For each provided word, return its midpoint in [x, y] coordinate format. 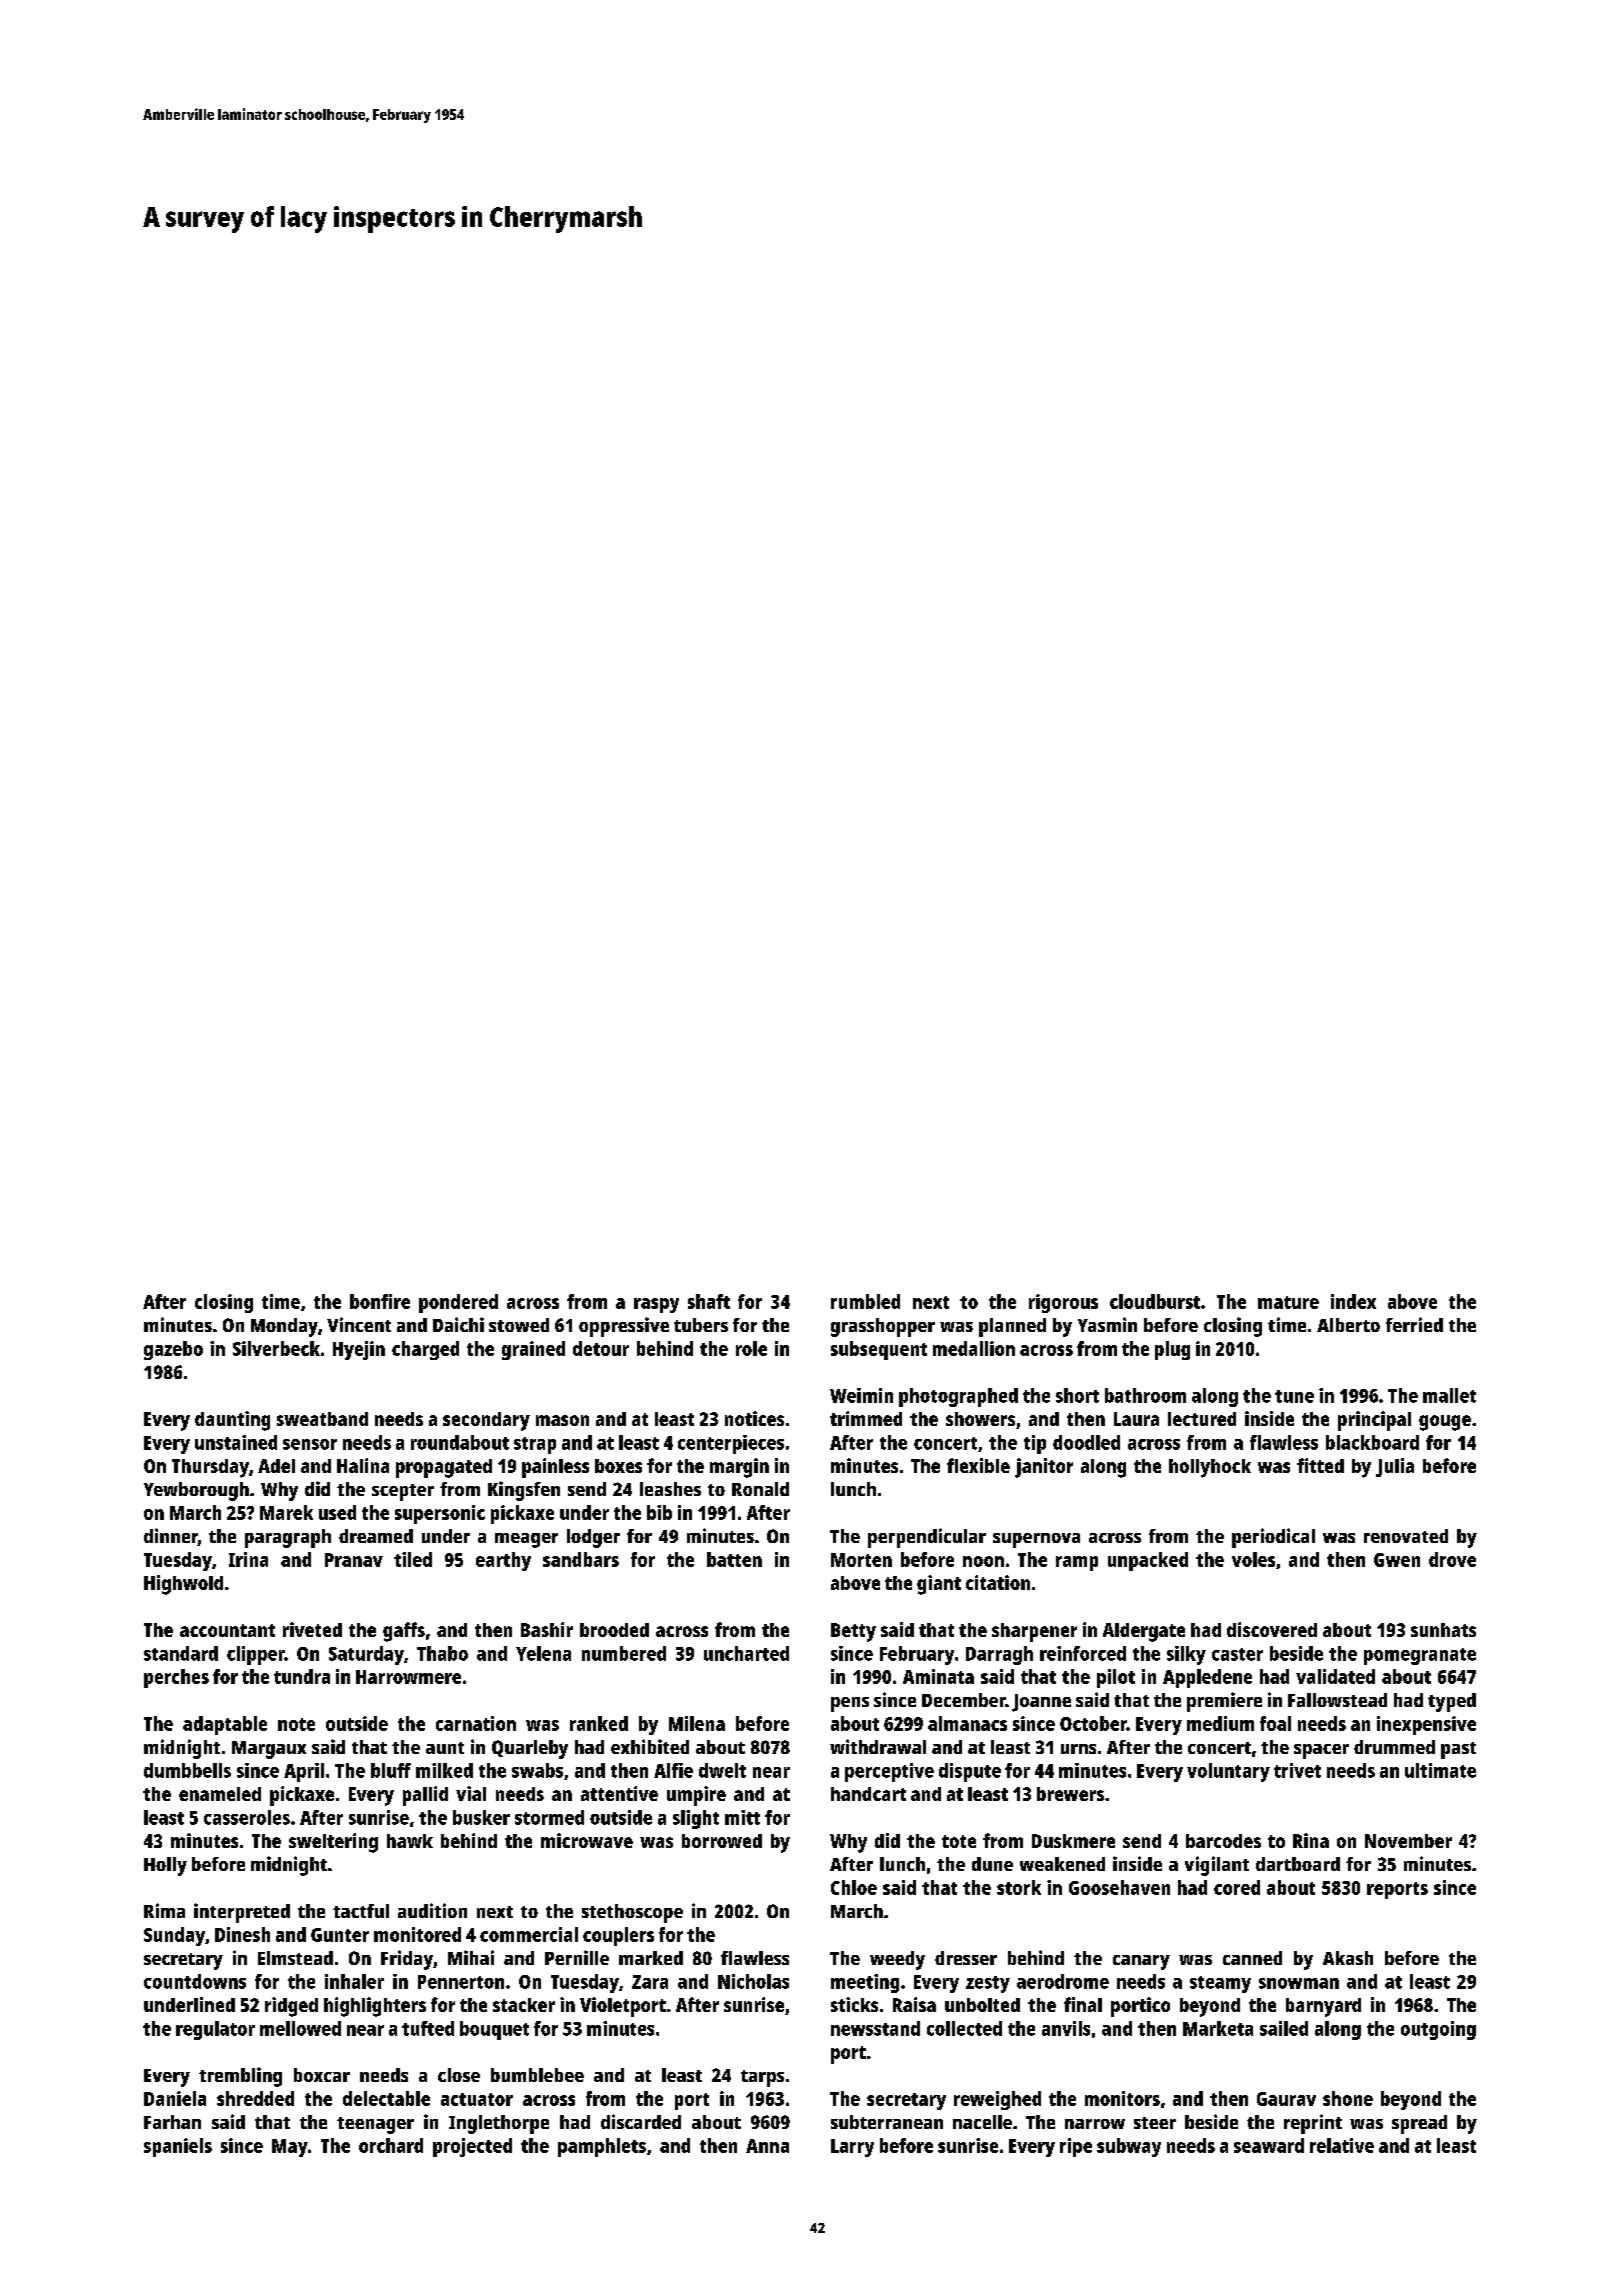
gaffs [404, 1632]
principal [1374, 1421]
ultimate [1440, 1770]
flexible [978, 1465]
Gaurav [1286, 2099]
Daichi [458, 1324]
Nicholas [753, 1981]
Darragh [999, 1655]
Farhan [172, 2122]
